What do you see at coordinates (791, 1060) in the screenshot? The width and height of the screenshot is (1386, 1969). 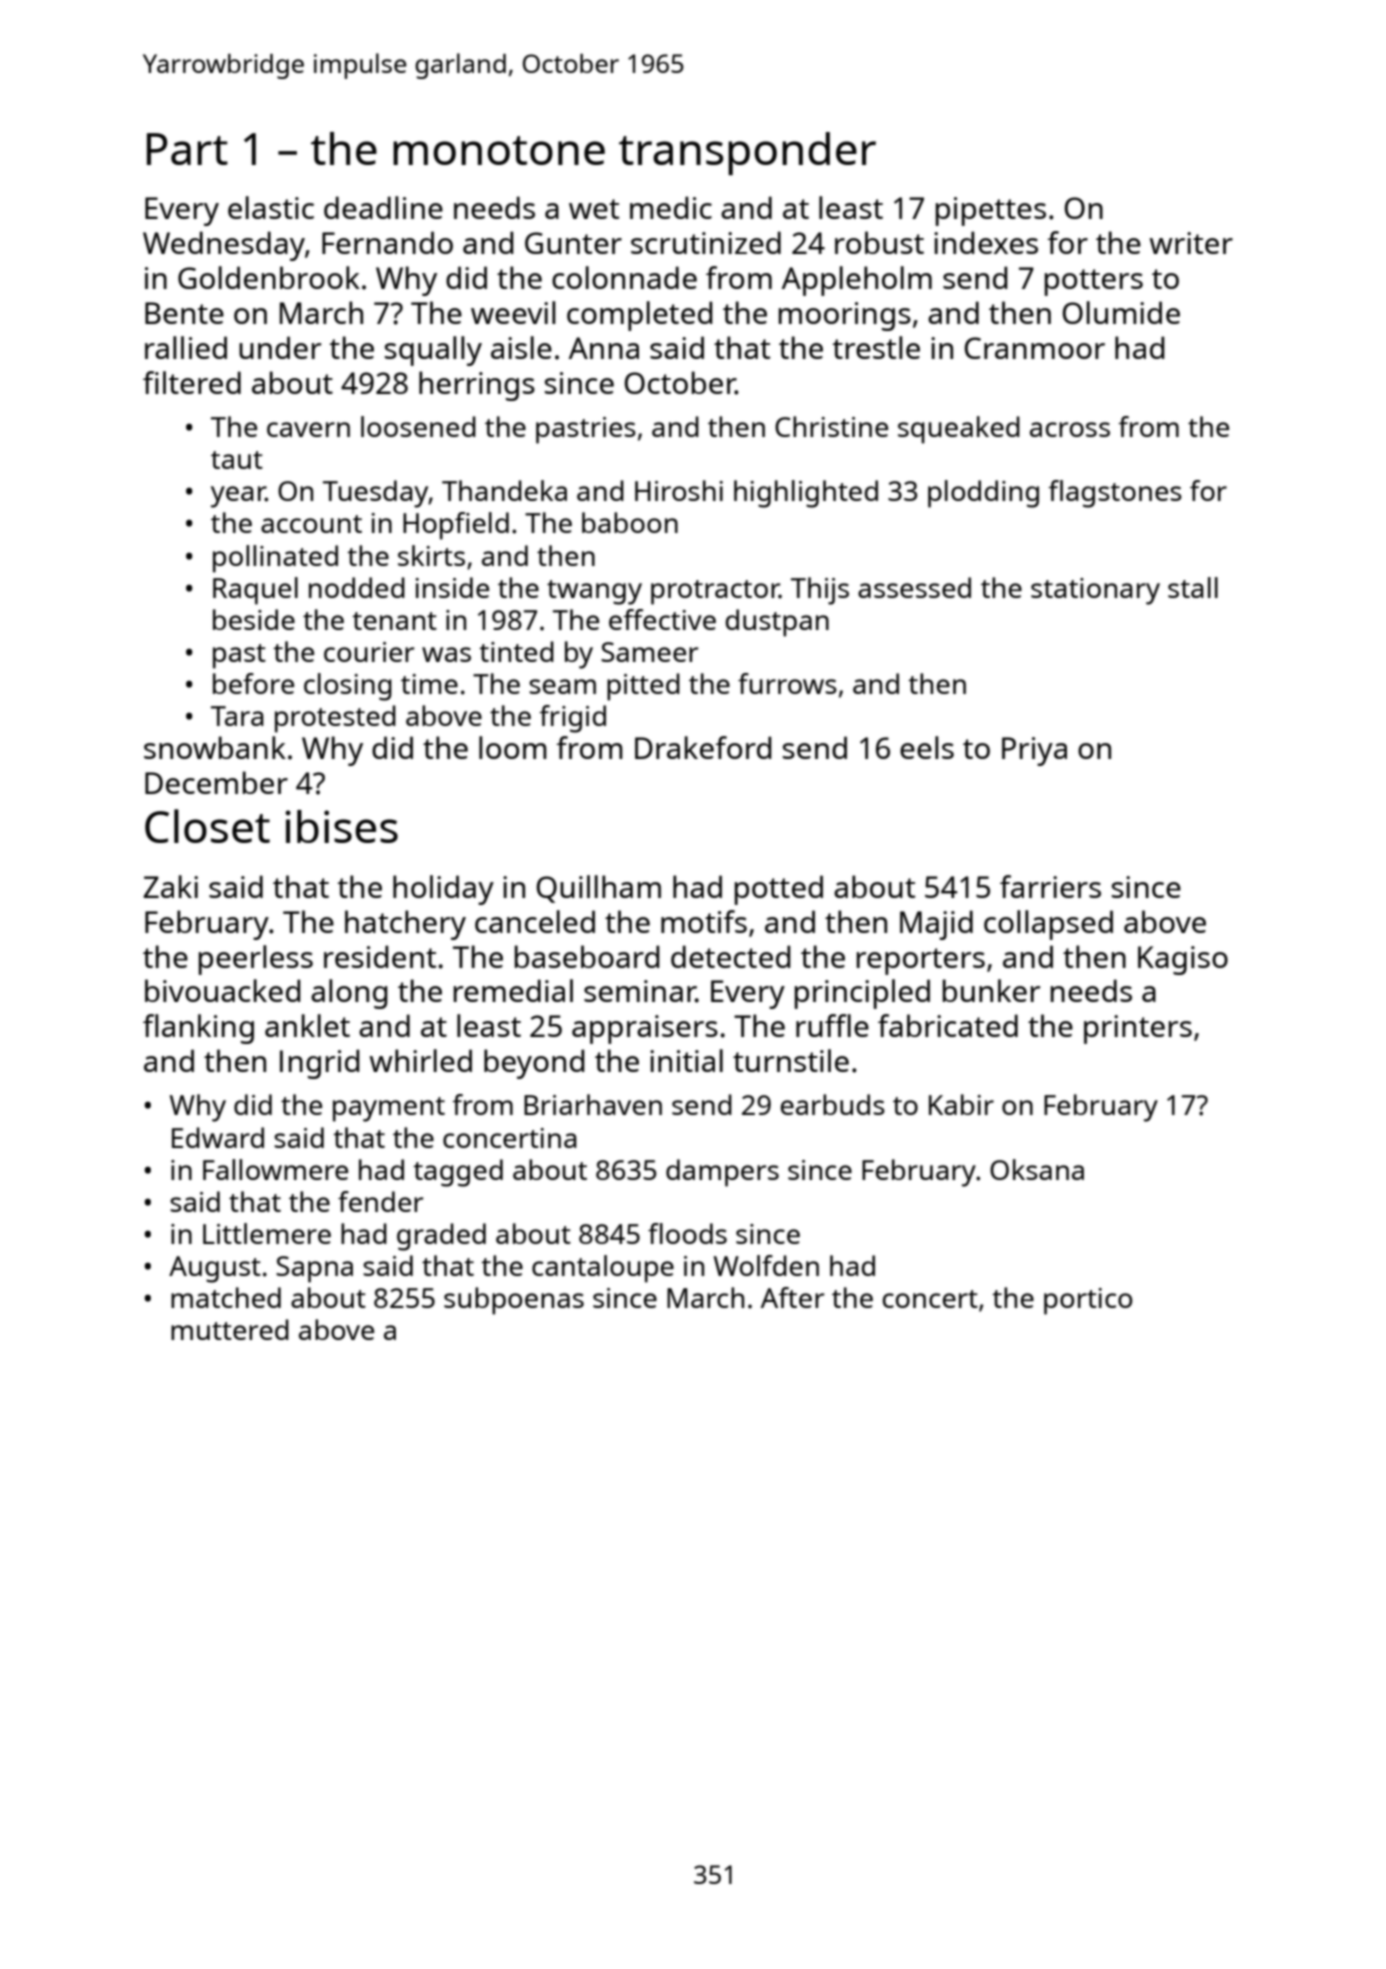 I see `turnstile` at bounding box center [791, 1060].
